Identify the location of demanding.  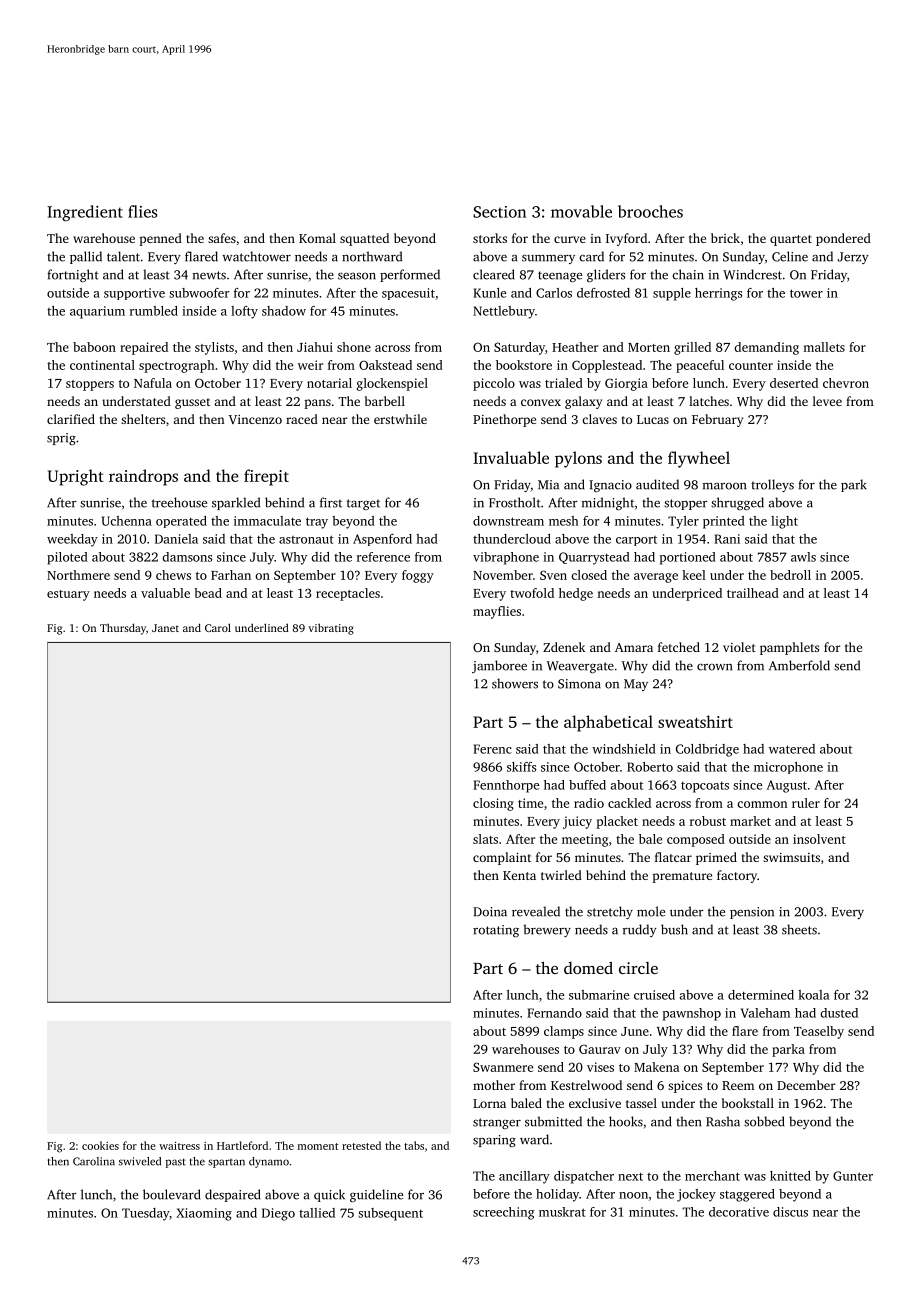
(766, 348).
